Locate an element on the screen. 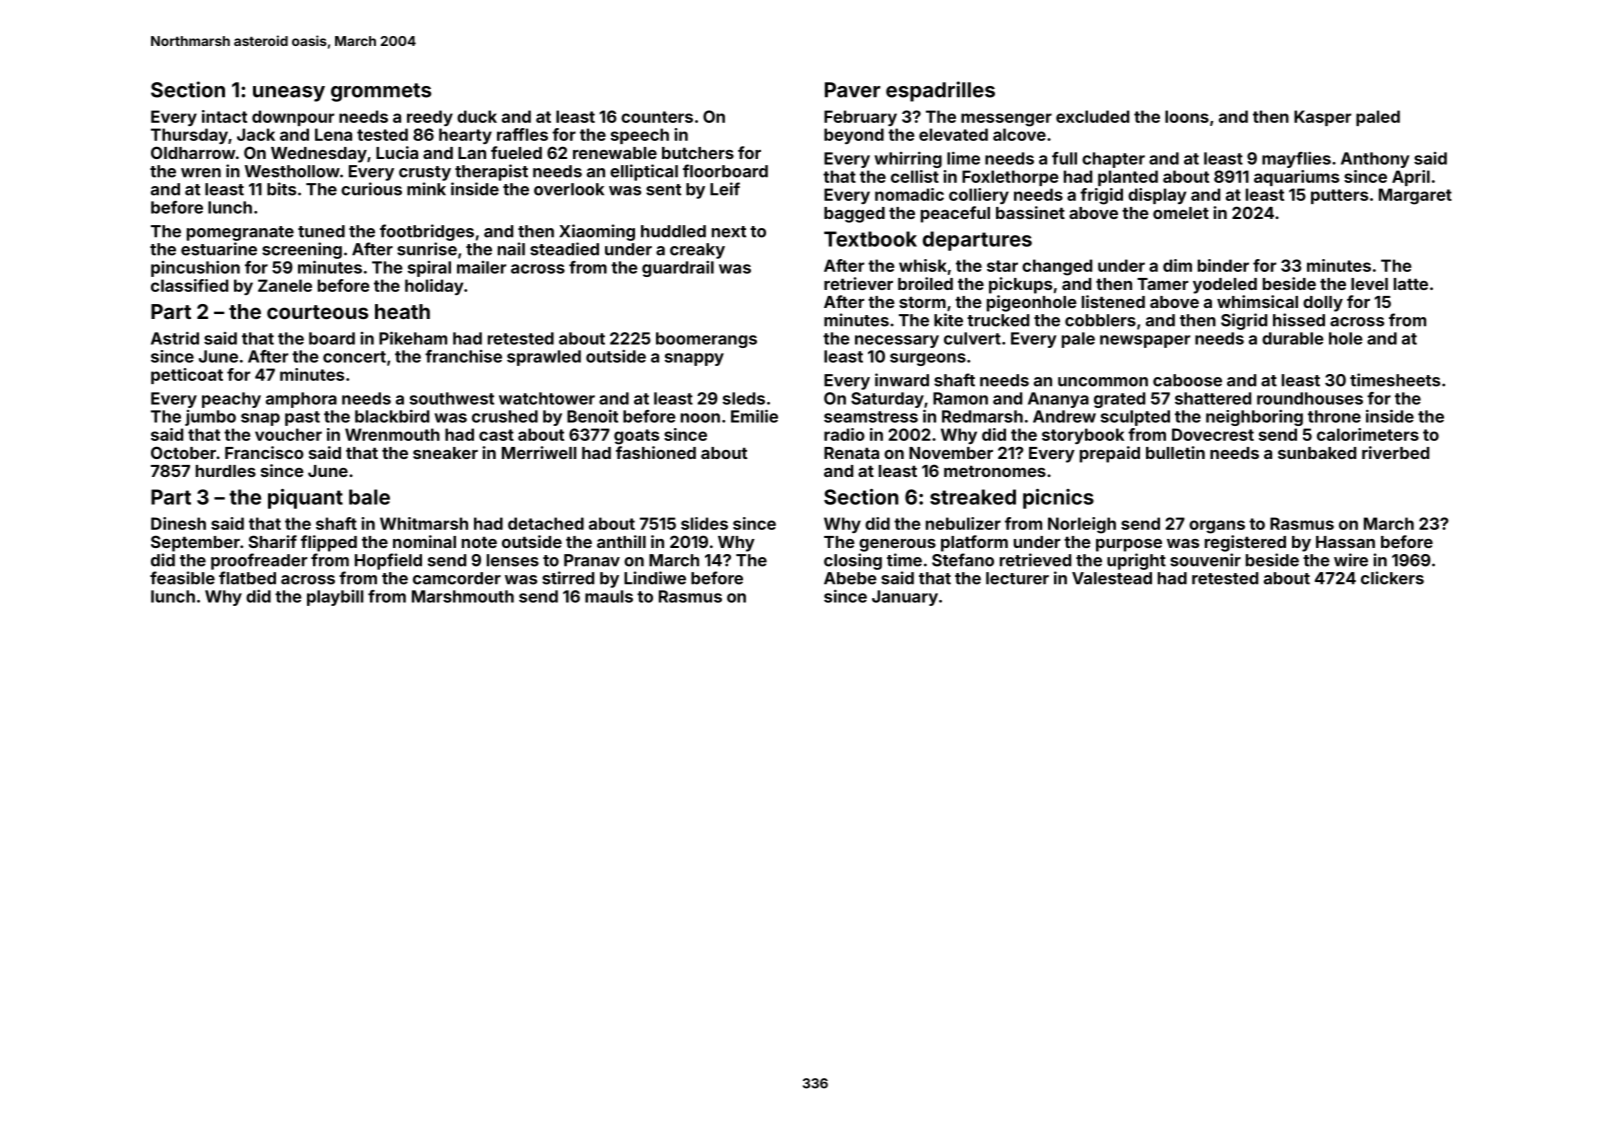  star is located at coordinates (1002, 266).
